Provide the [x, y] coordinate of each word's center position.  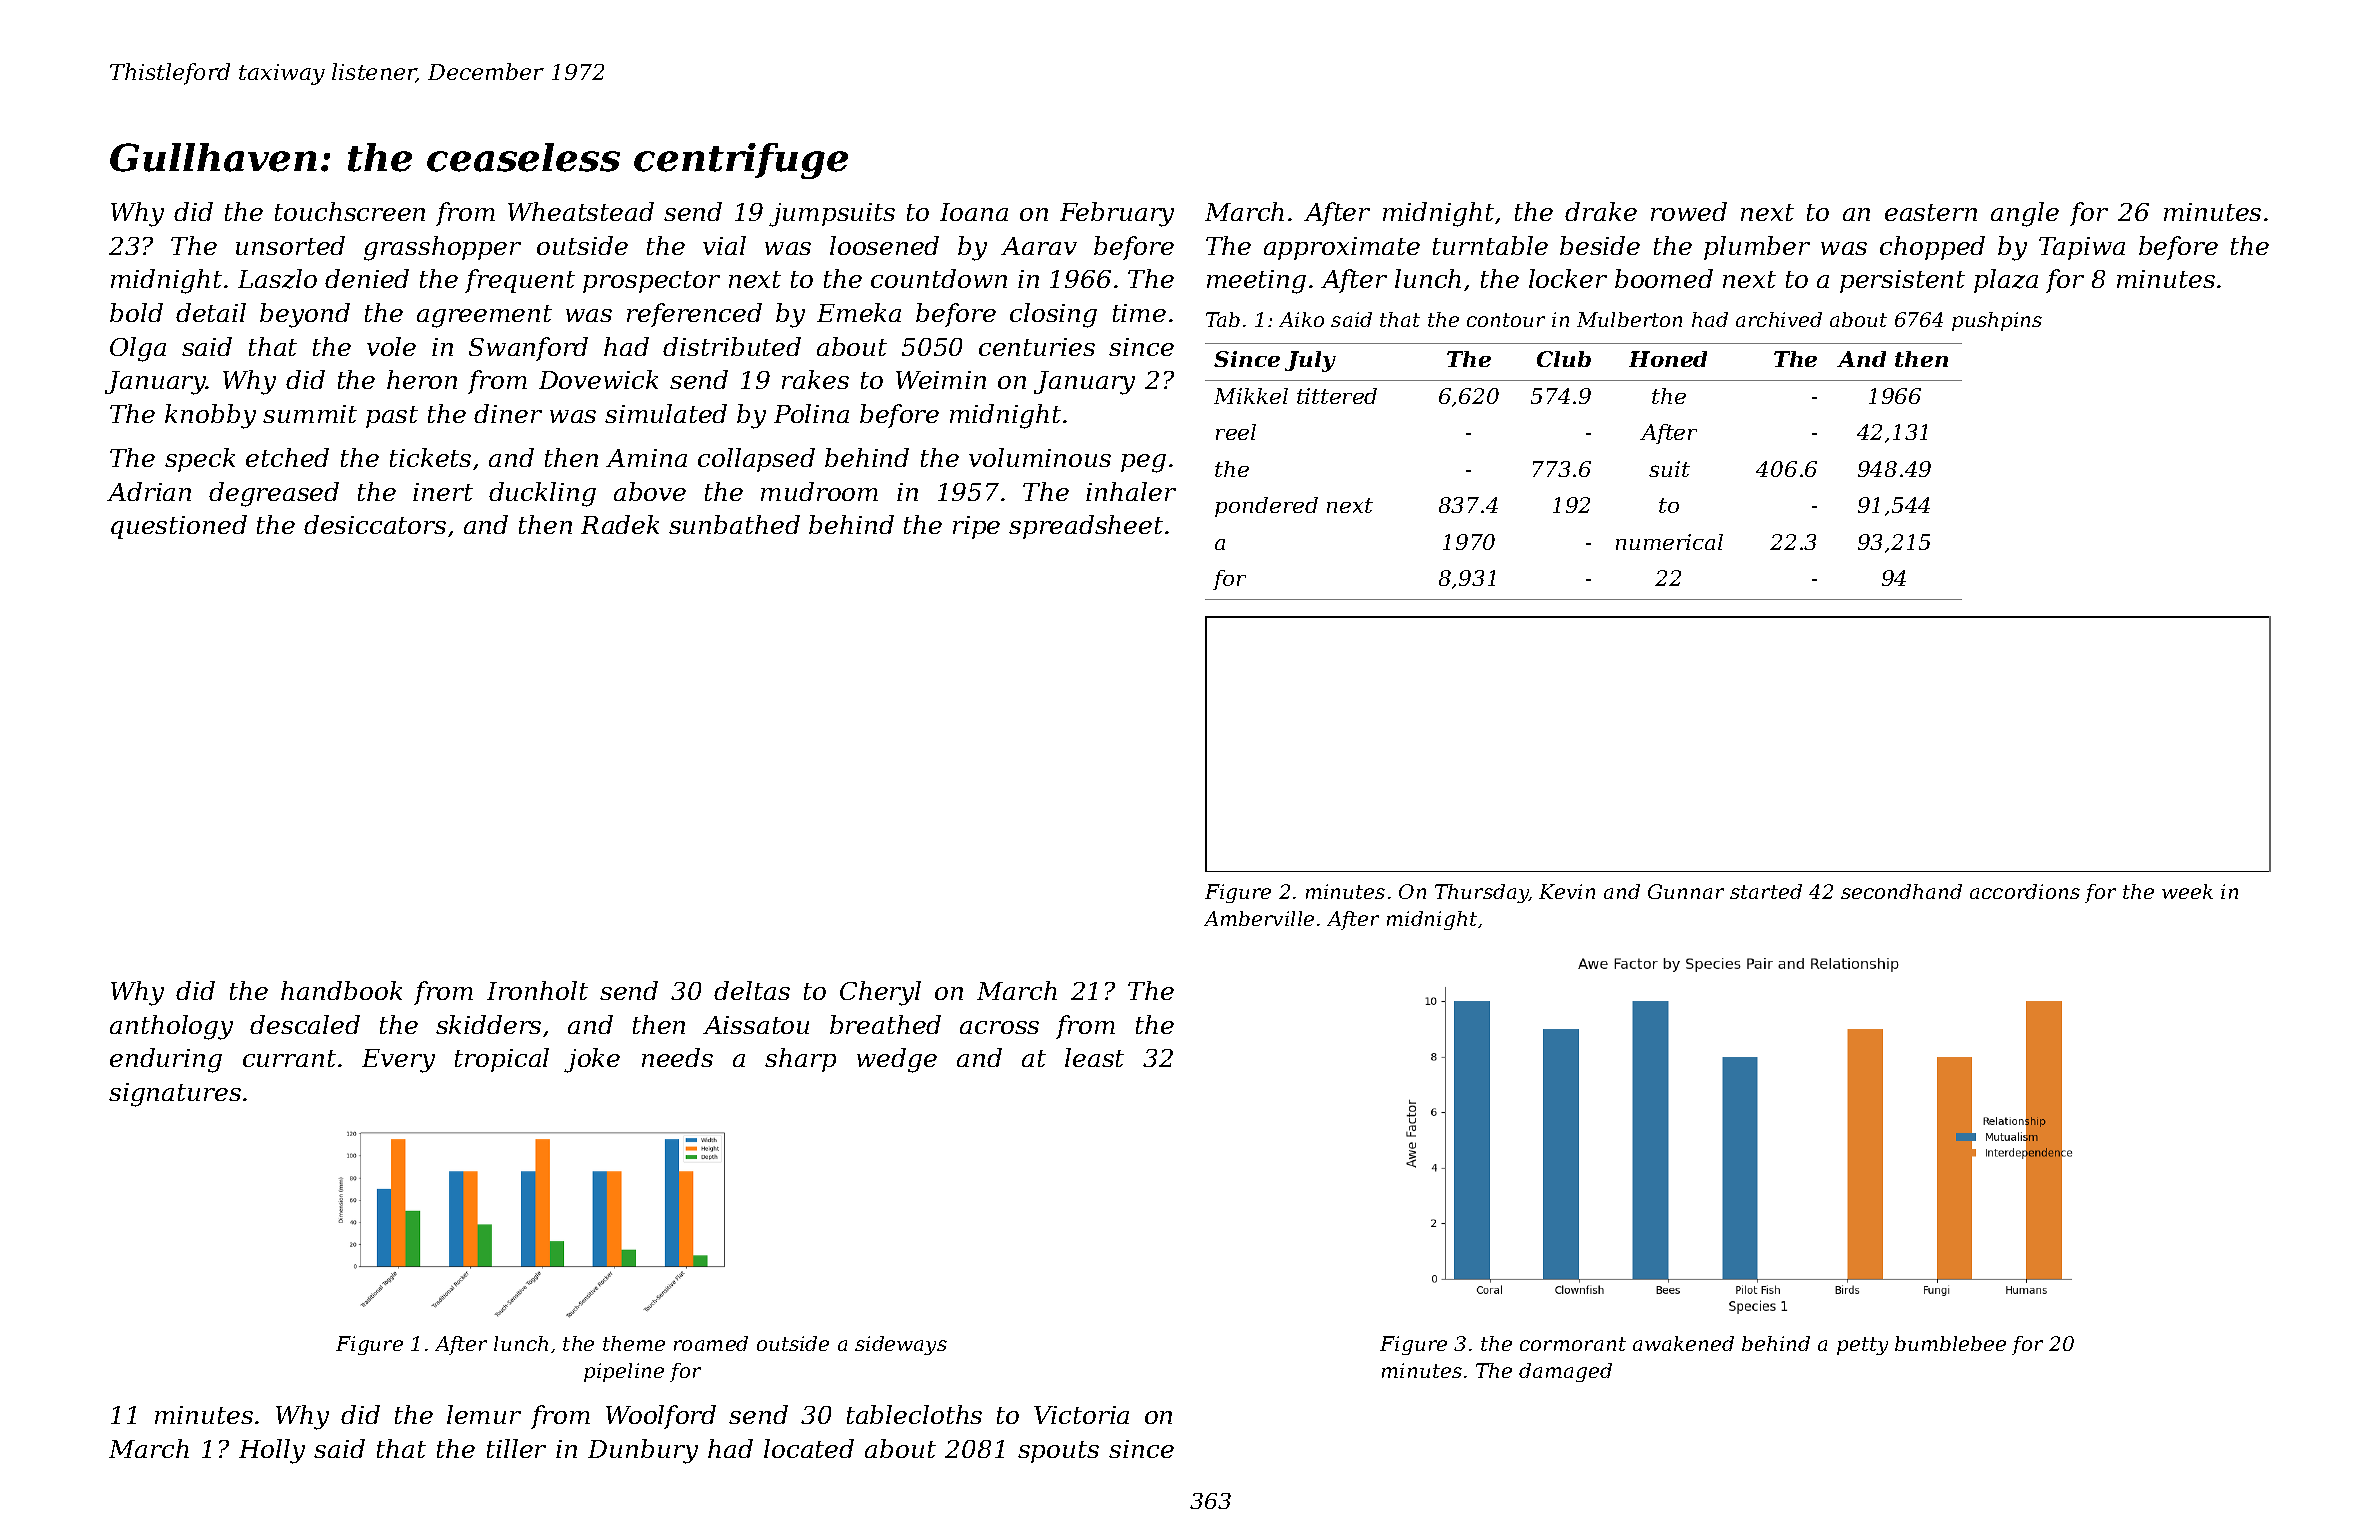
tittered [1337, 396]
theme [634, 1343]
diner [508, 413]
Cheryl [880, 993]
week [2187, 891]
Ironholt [537, 990]
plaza [2006, 281]
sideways [901, 1345]
